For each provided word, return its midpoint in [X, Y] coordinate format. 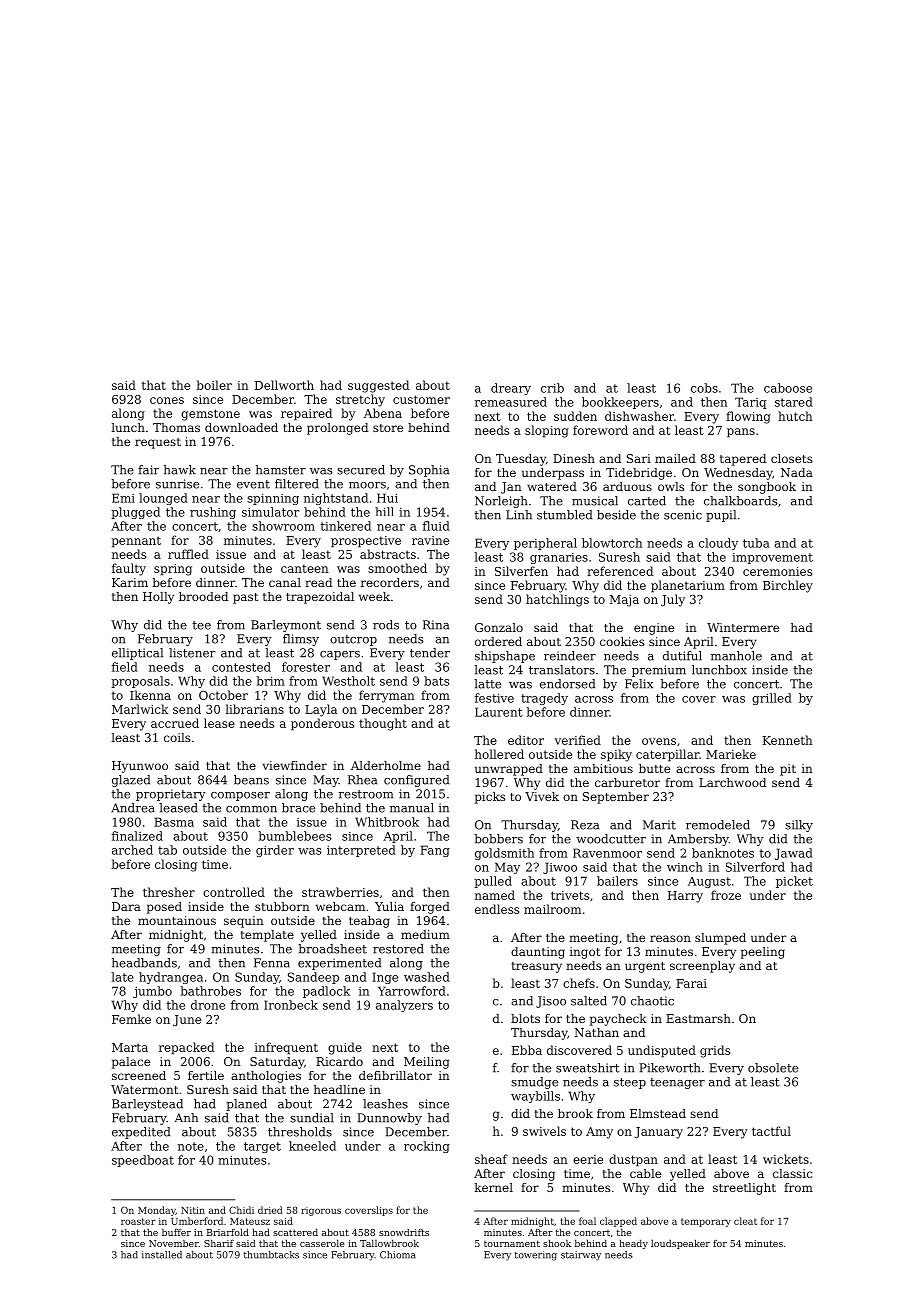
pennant [136, 542]
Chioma [398, 1255]
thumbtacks [271, 1255]
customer [421, 399]
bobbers [498, 839]
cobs [704, 388]
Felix [639, 684]
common [251, 809]
